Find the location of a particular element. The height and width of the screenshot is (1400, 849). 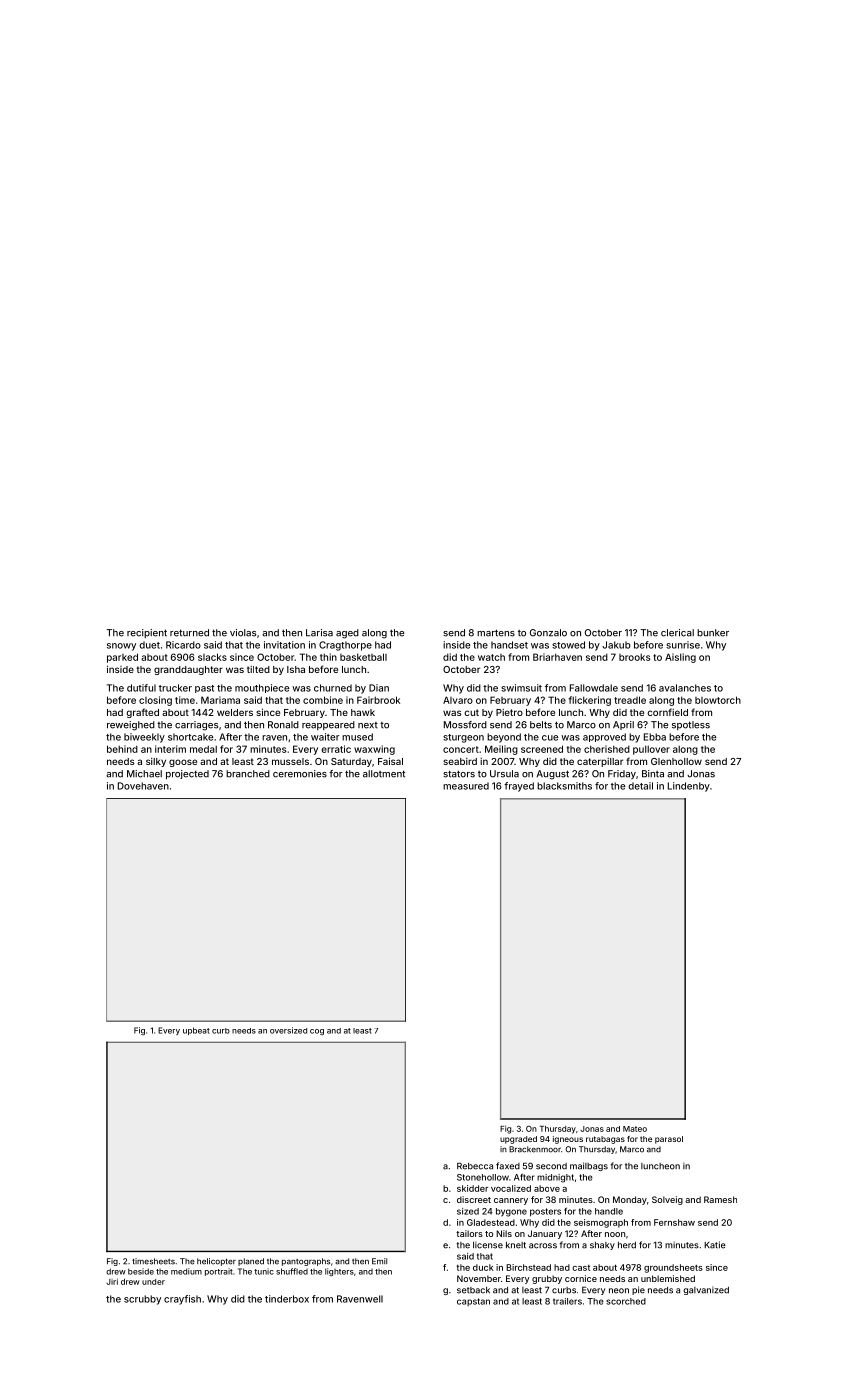

tinderbox is located at coordinates (287, 1299).
